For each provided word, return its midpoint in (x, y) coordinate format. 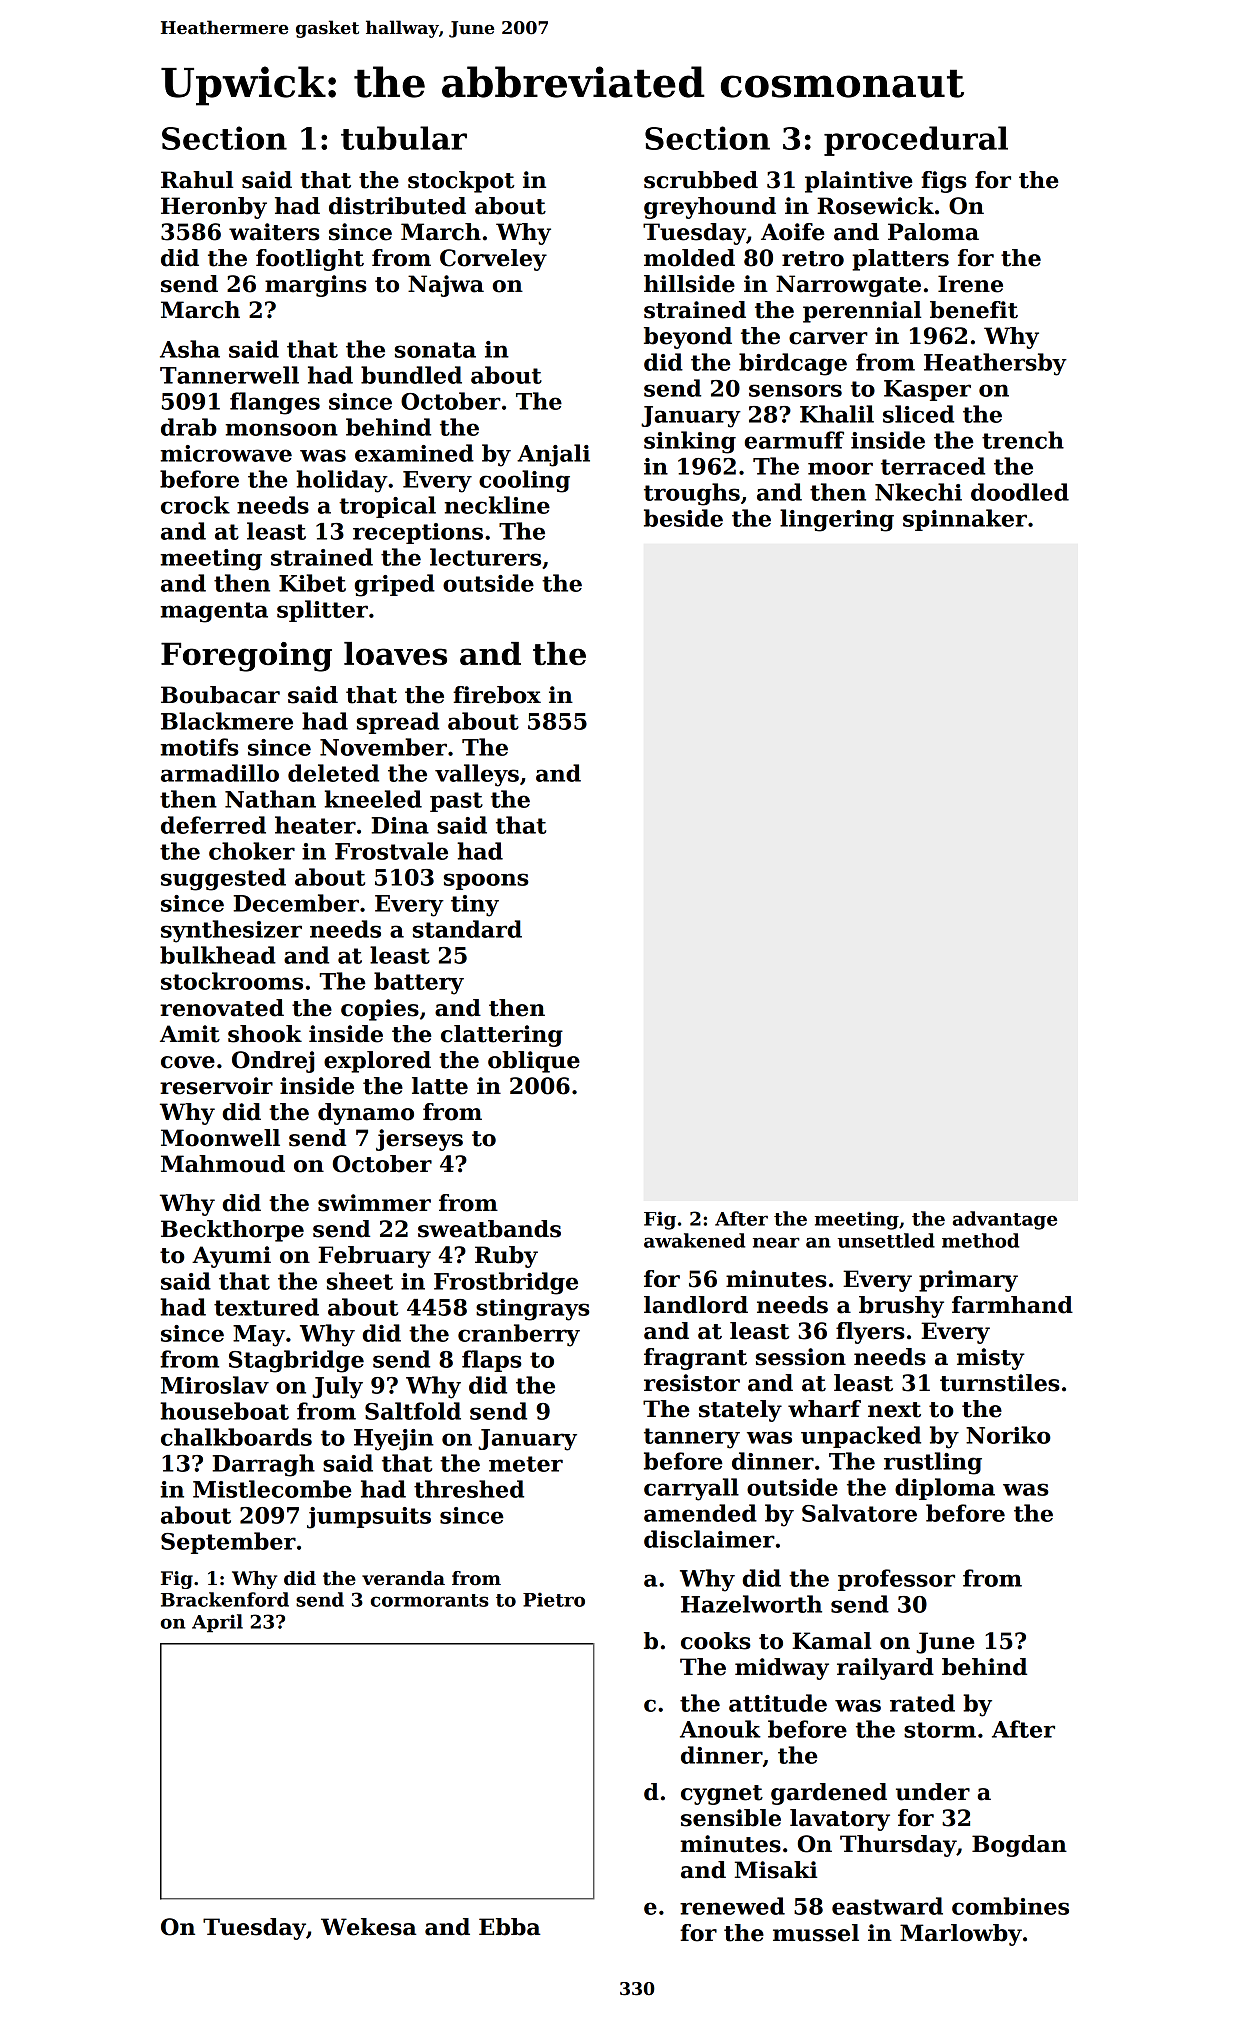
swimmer (374, 1203)
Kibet (312, 583)
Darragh (263, 1465)
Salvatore (859, 1513)
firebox (497, 695)
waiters (274, 232)
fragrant (695, 1359)
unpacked (861, 1437)
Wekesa (369, 1927)
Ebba (510, 1927)
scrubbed (701, 180)
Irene (970, 284)
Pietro (554, 1599)
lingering (837, 520)
